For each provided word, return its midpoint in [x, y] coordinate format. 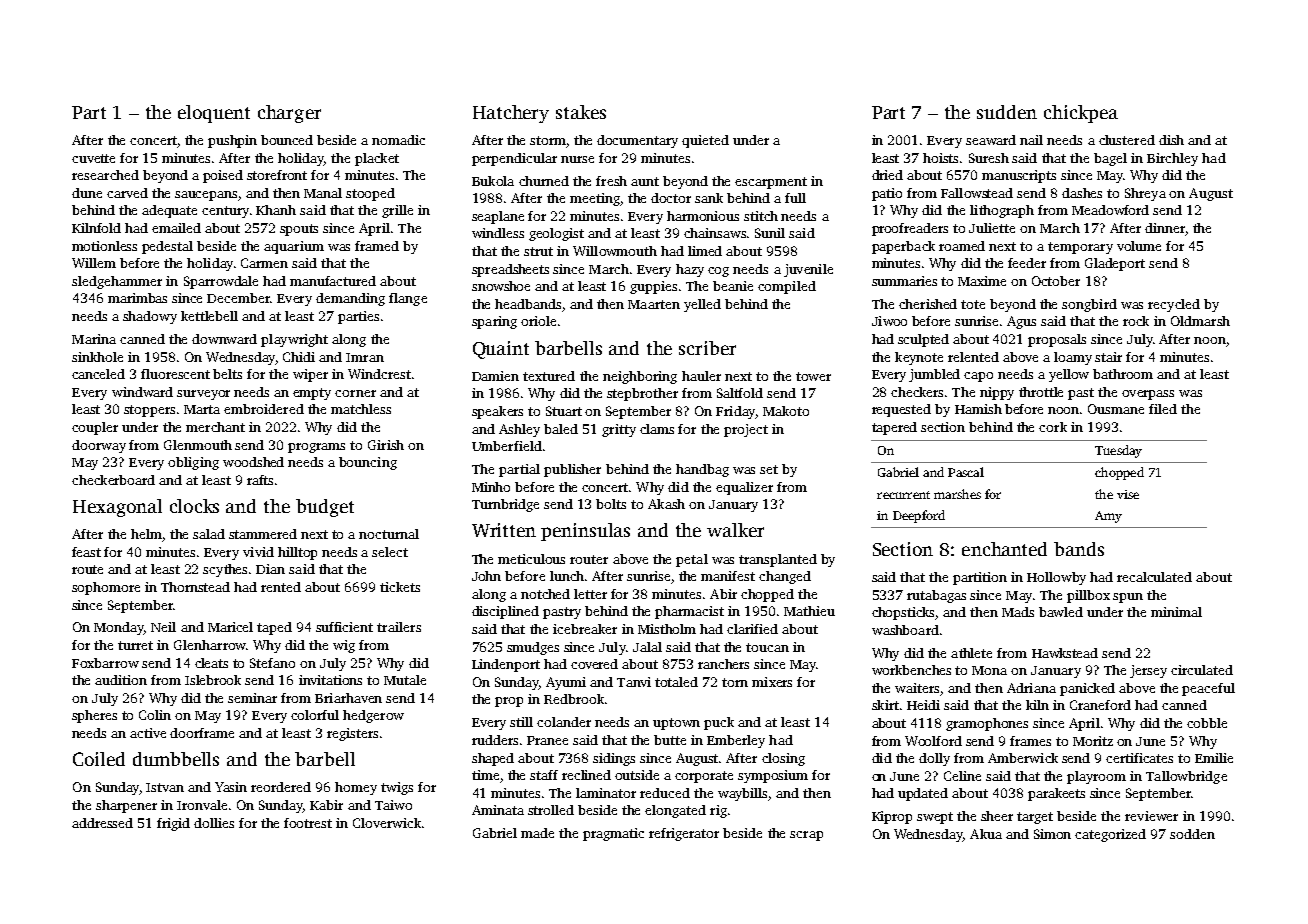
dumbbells [176, 759]
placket [377, 159]
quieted [705, 141]
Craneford [1100, 705]
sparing [494, 322]
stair [1108, 357]
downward [224, 339]
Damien [495, 376]
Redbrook [574, 699]
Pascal [966, 472]
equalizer [744, 488]
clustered [1127, 140]
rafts [260, 480]
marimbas [137, 298]
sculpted [923, 340]
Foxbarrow [105, 663]
